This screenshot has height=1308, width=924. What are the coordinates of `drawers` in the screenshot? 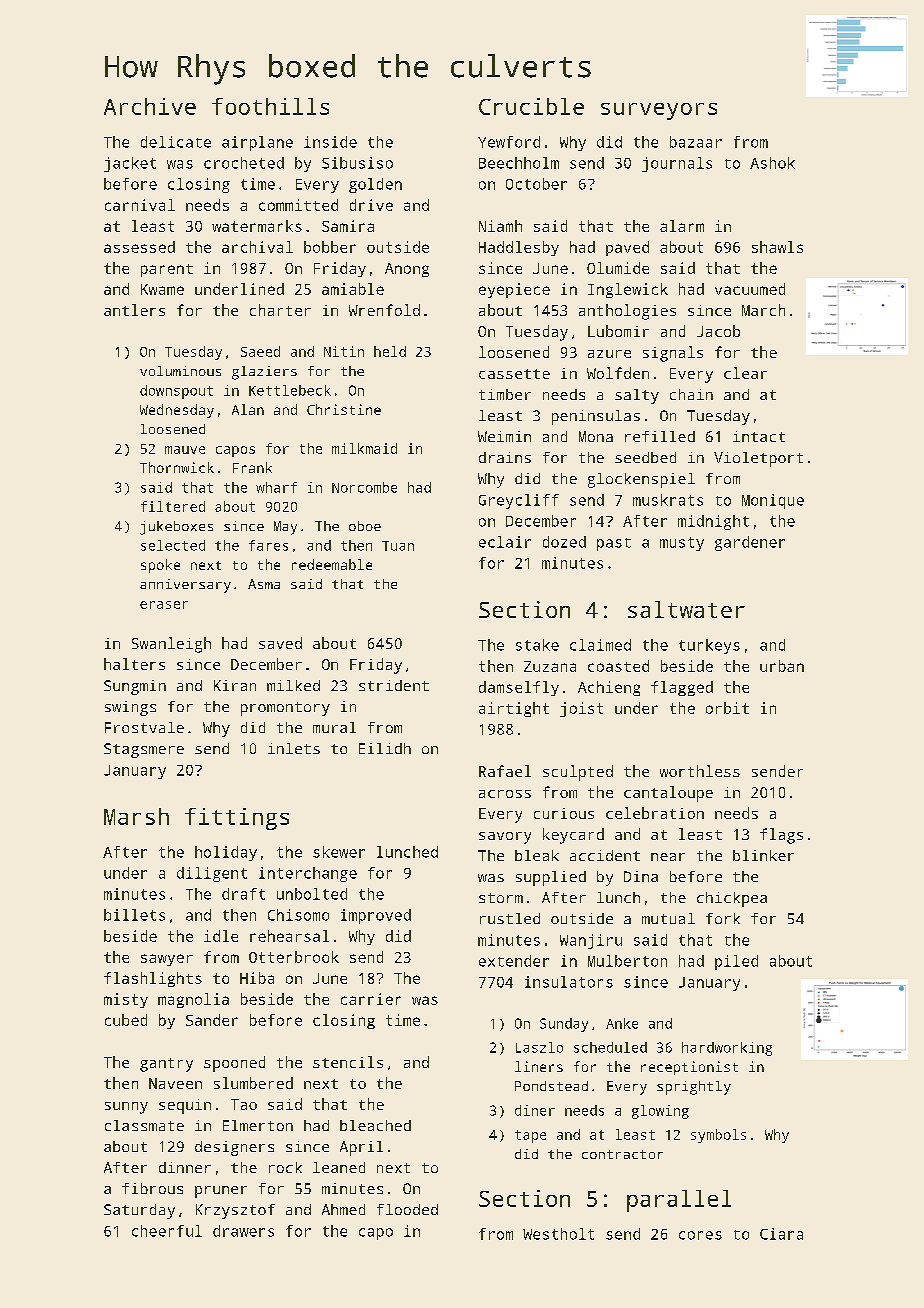 It's located at (243, 1231).
